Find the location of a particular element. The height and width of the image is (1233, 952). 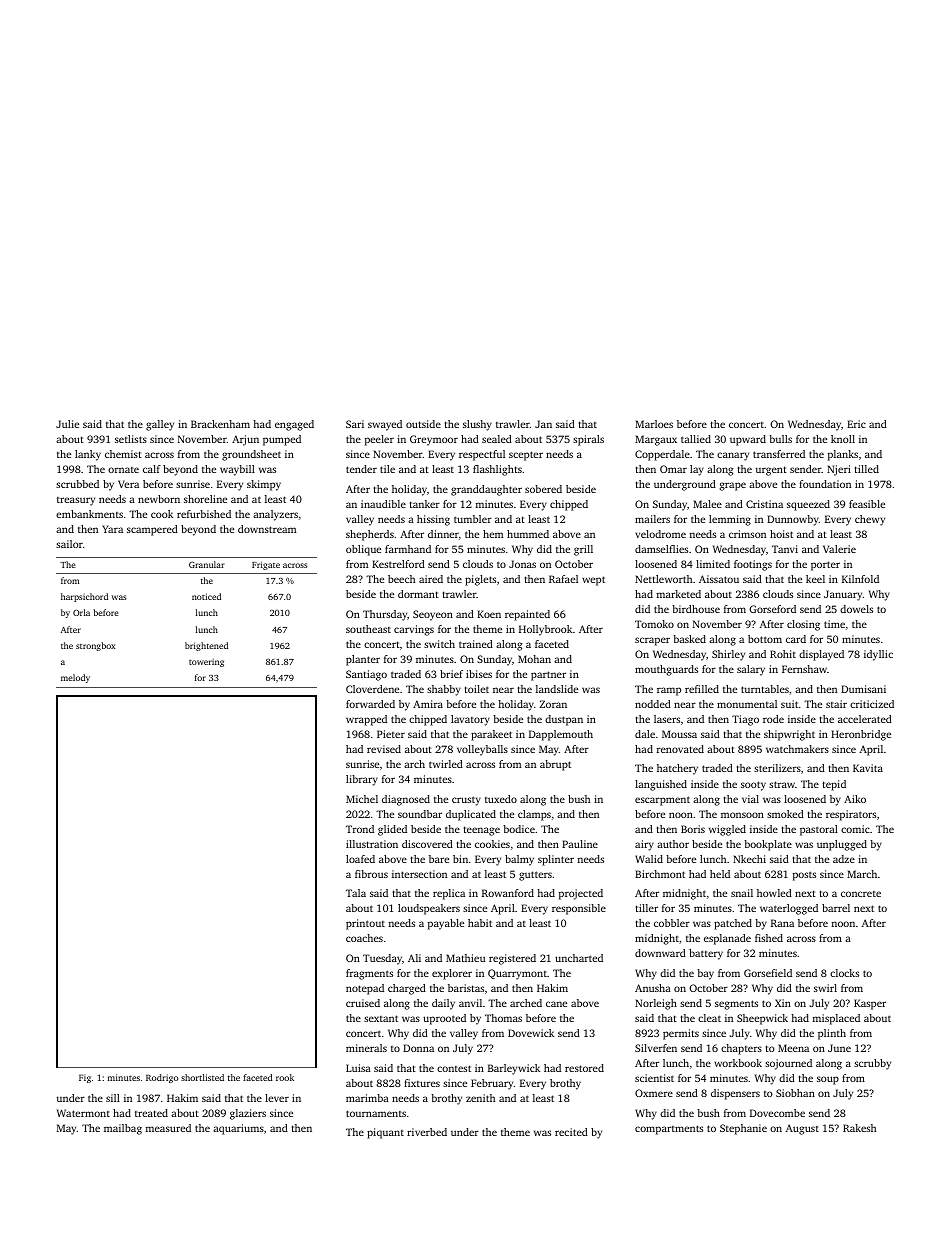

hummed is located at coordinates (528, 534).
